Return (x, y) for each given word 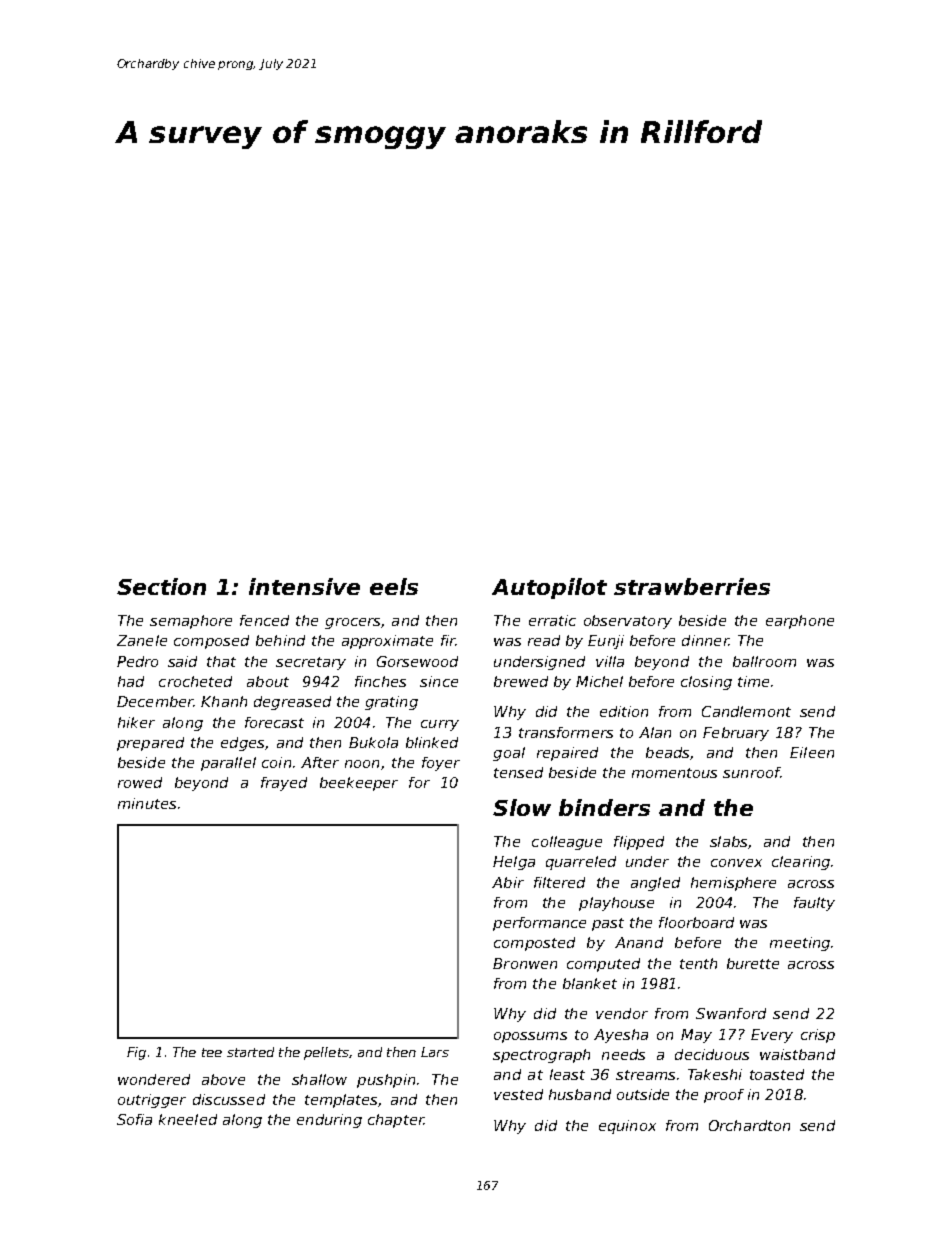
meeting (800, 944)
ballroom (764, 661)
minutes (147, 803)
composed (211, 642)
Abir (508, 882)
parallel (228, 764)
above (223, 1079)
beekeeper (359, 784)
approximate (387, 642)
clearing (801, 863)
